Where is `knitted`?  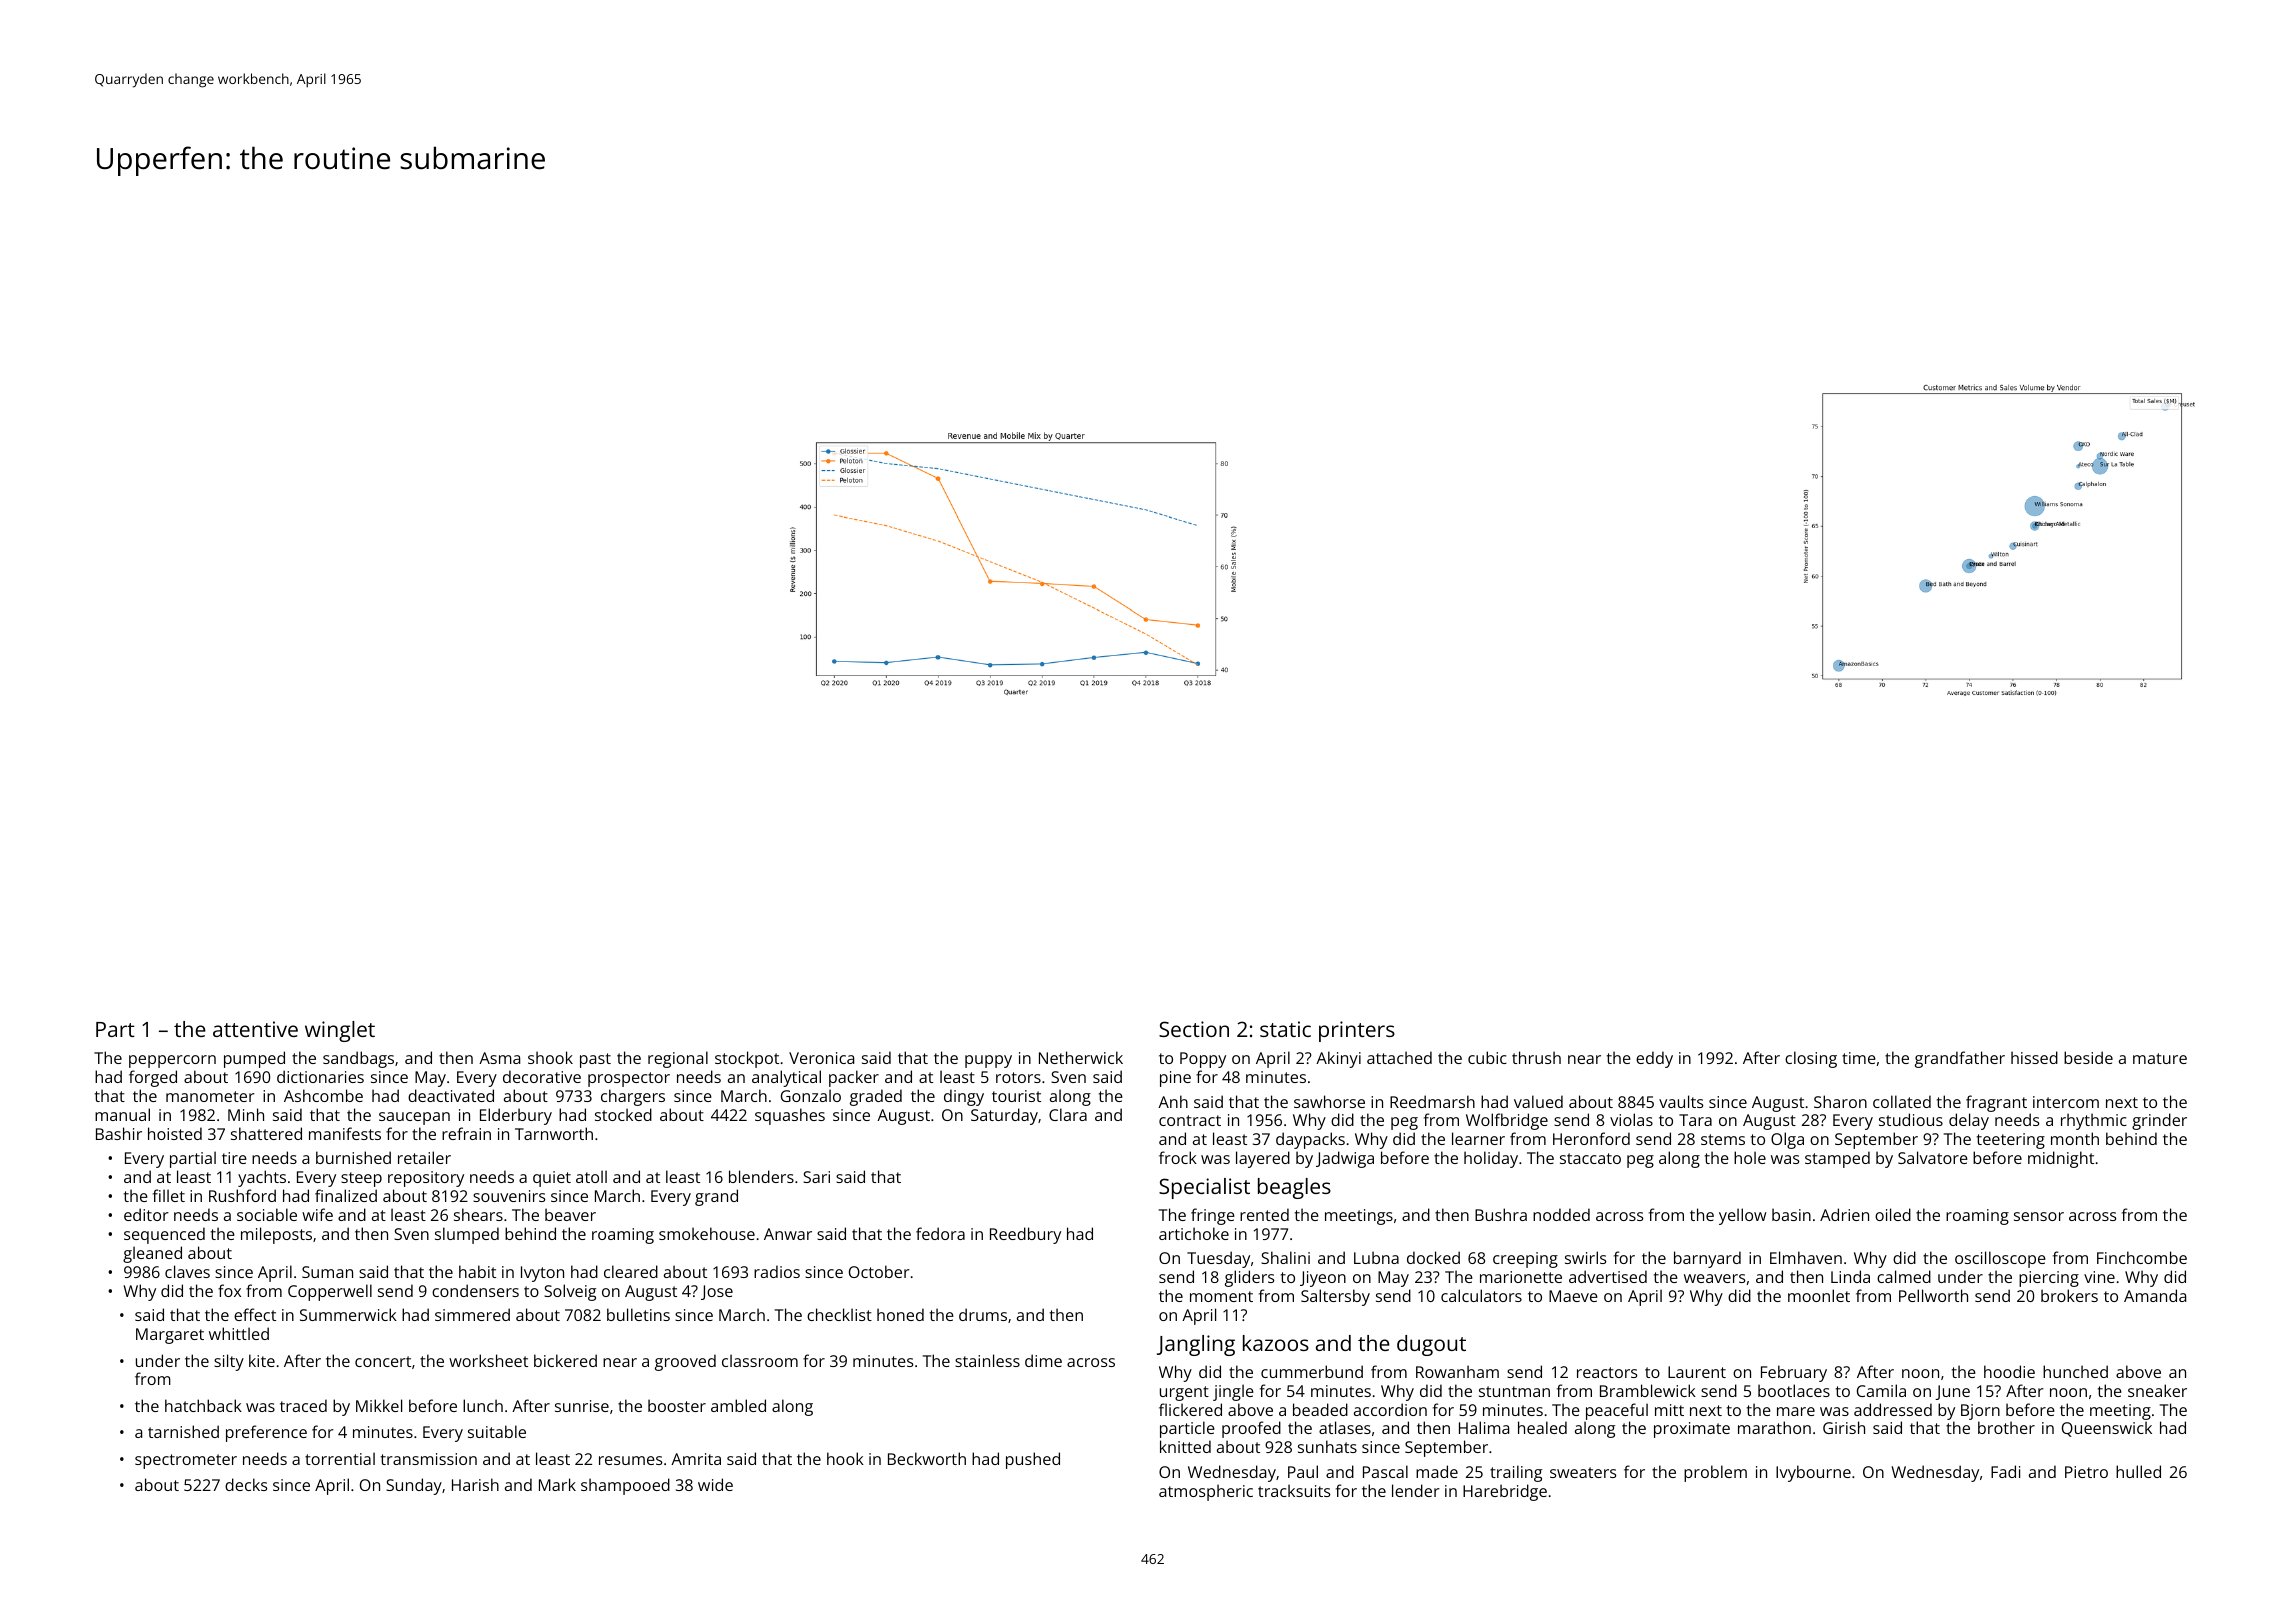
knitted is located at coordinates (1185, 1446).
